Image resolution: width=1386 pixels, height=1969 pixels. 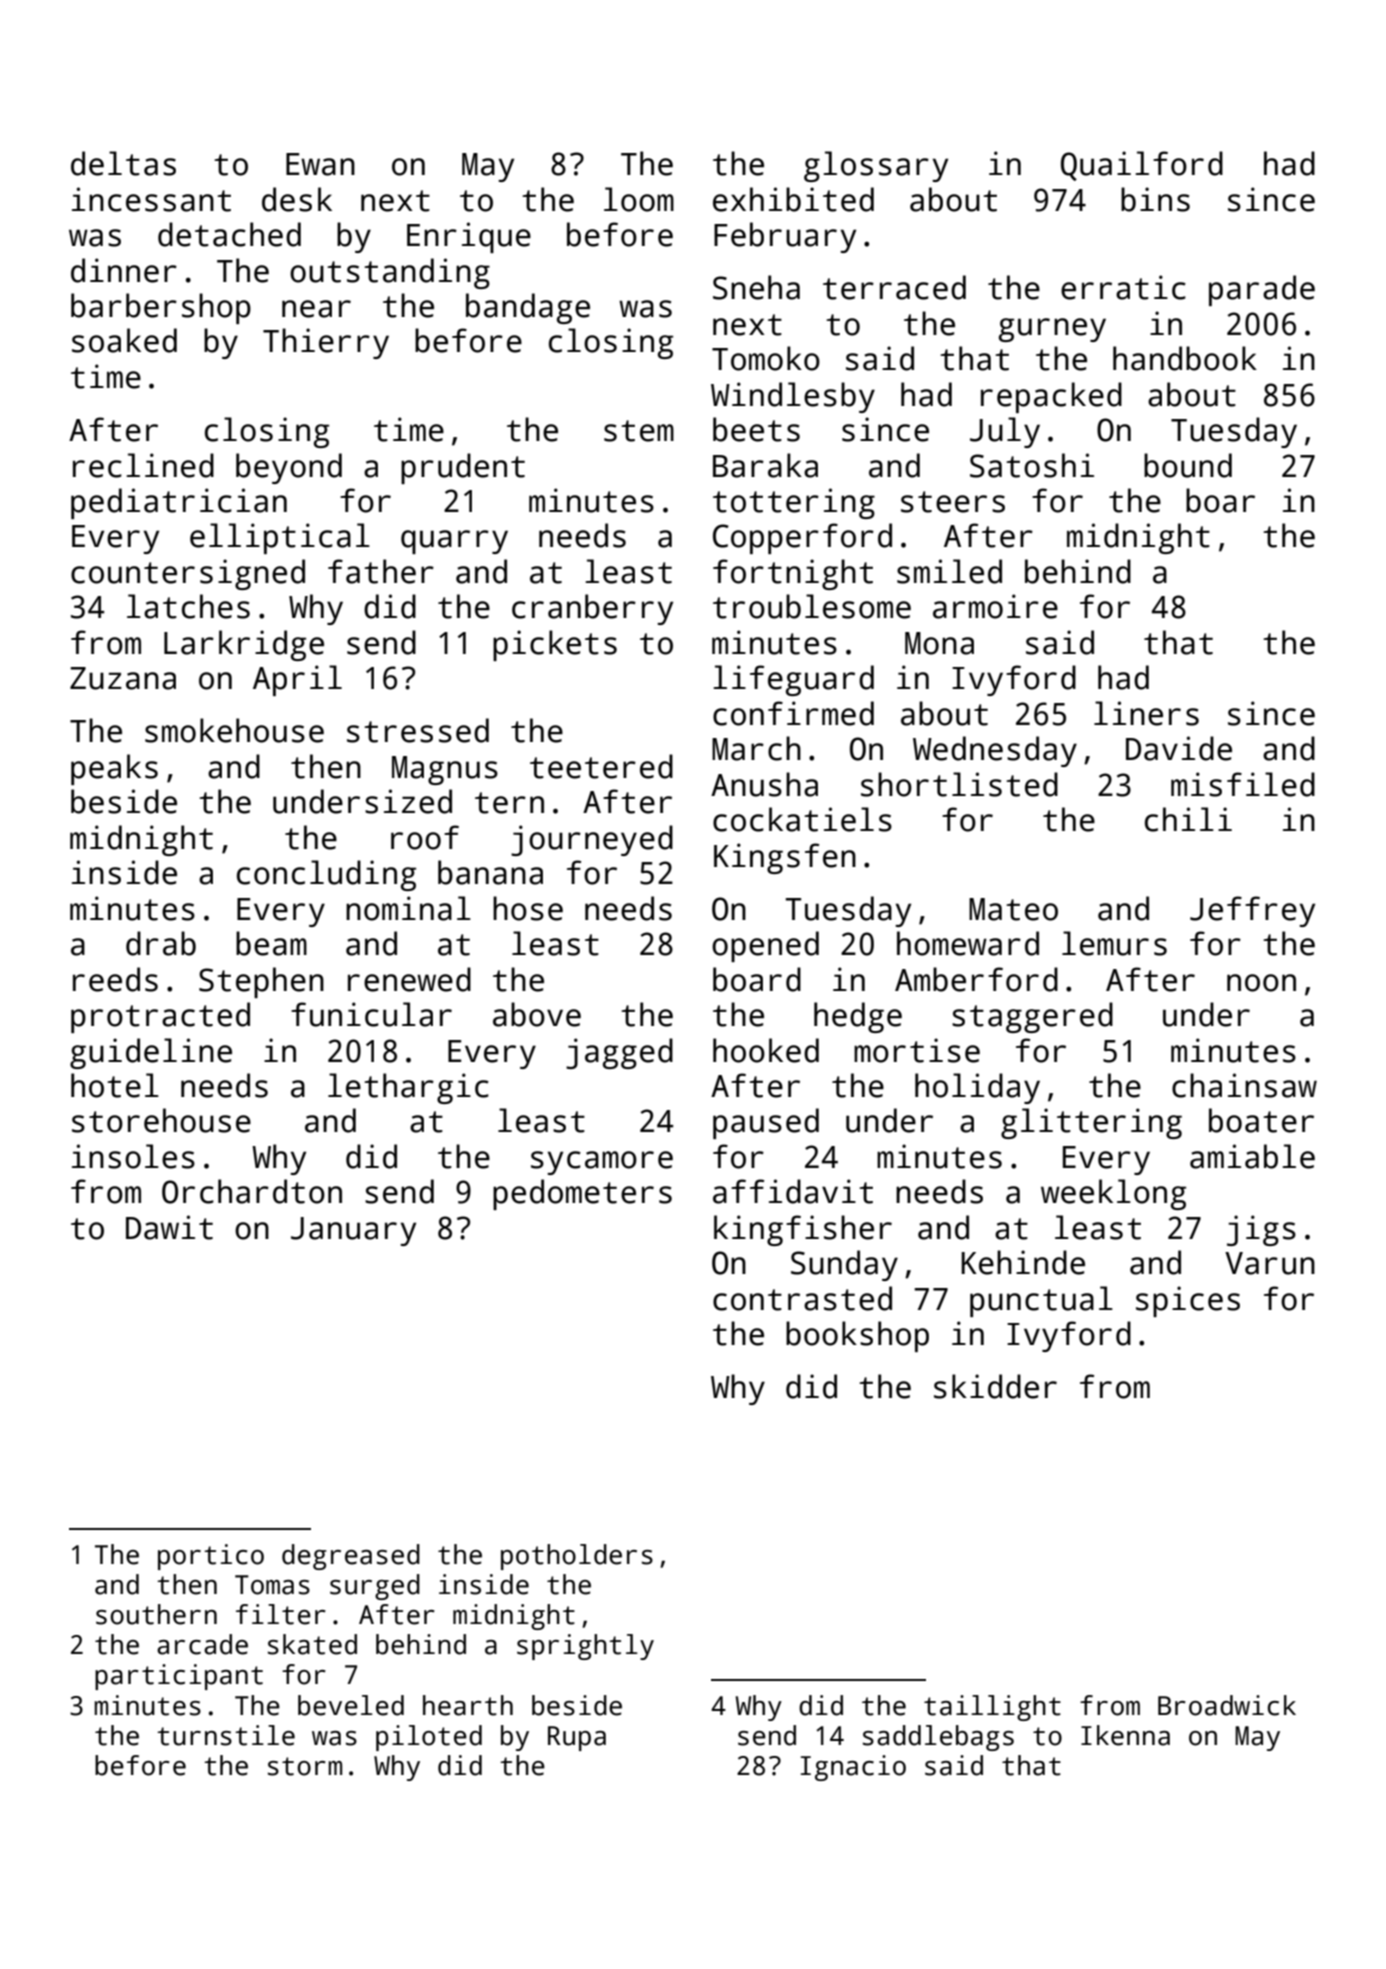 What do you see at coordinates (639, 199) in the screenshot?
I see `loom` at bounding box center [639, 199].
